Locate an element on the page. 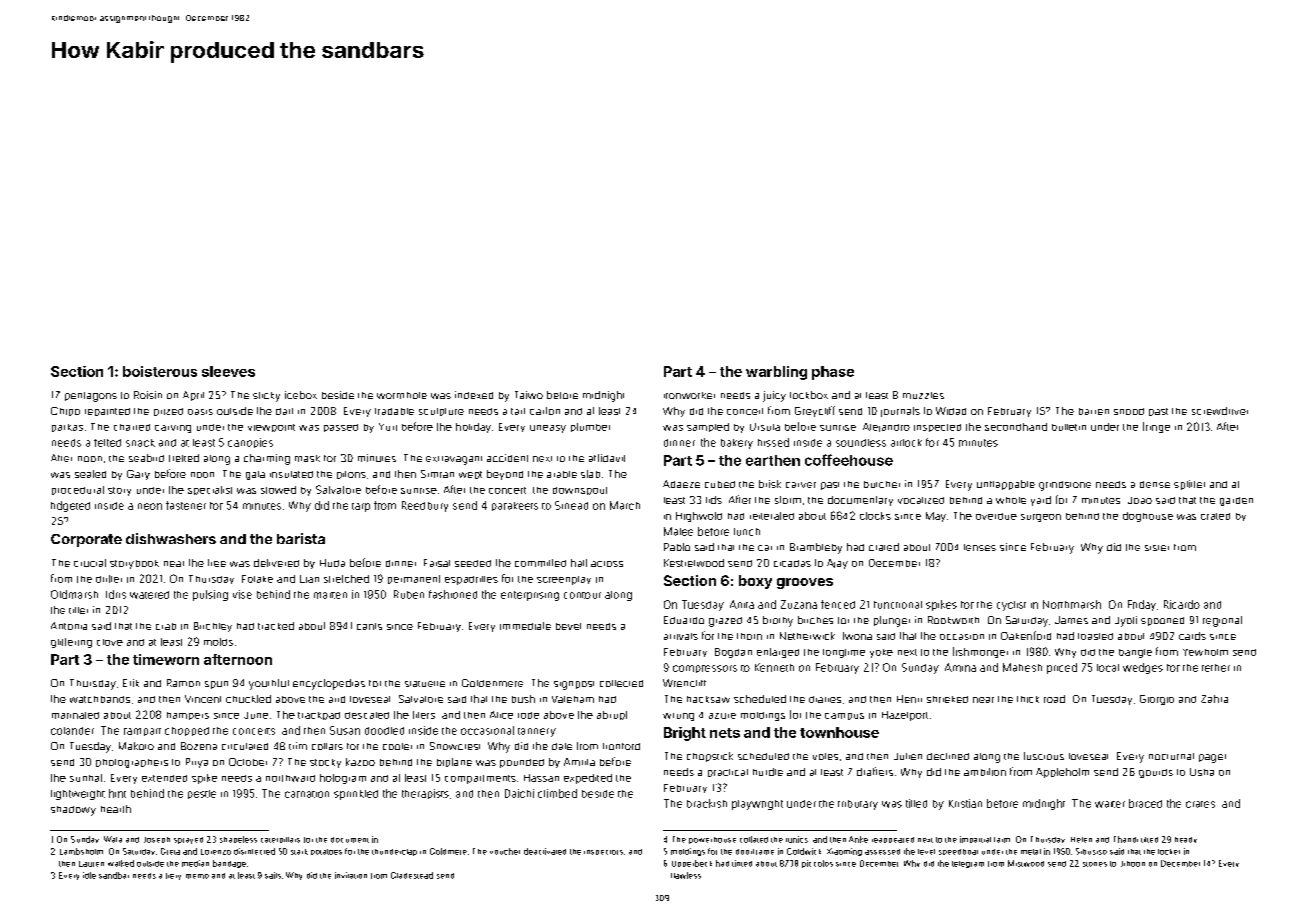 The width and height of the image is (1308, 924). Netherwick is located at coordinates (807, 636).
